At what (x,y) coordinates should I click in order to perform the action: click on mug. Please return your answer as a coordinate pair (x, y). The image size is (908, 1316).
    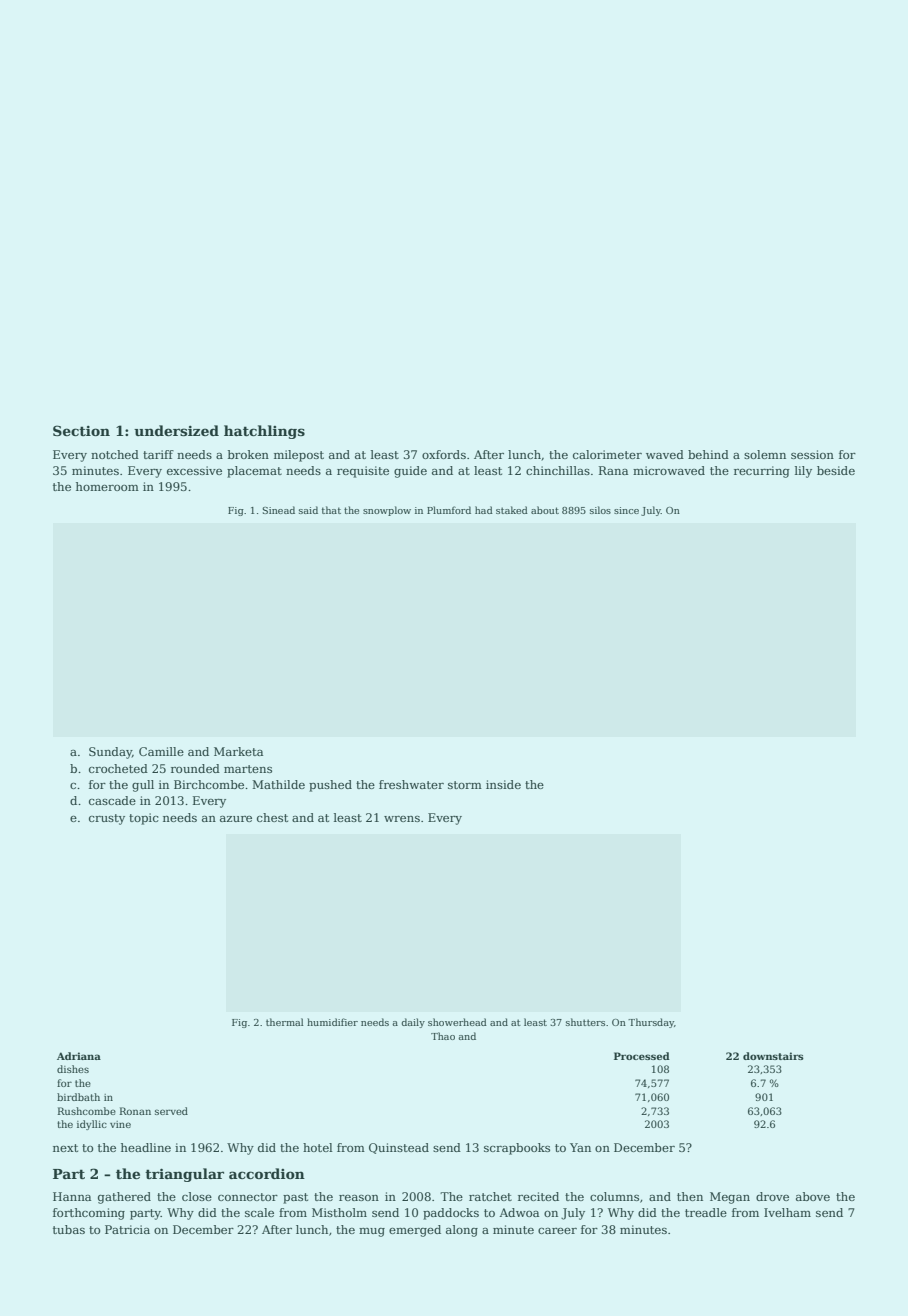
    Looking at the image, I should click on (372, 1232).
